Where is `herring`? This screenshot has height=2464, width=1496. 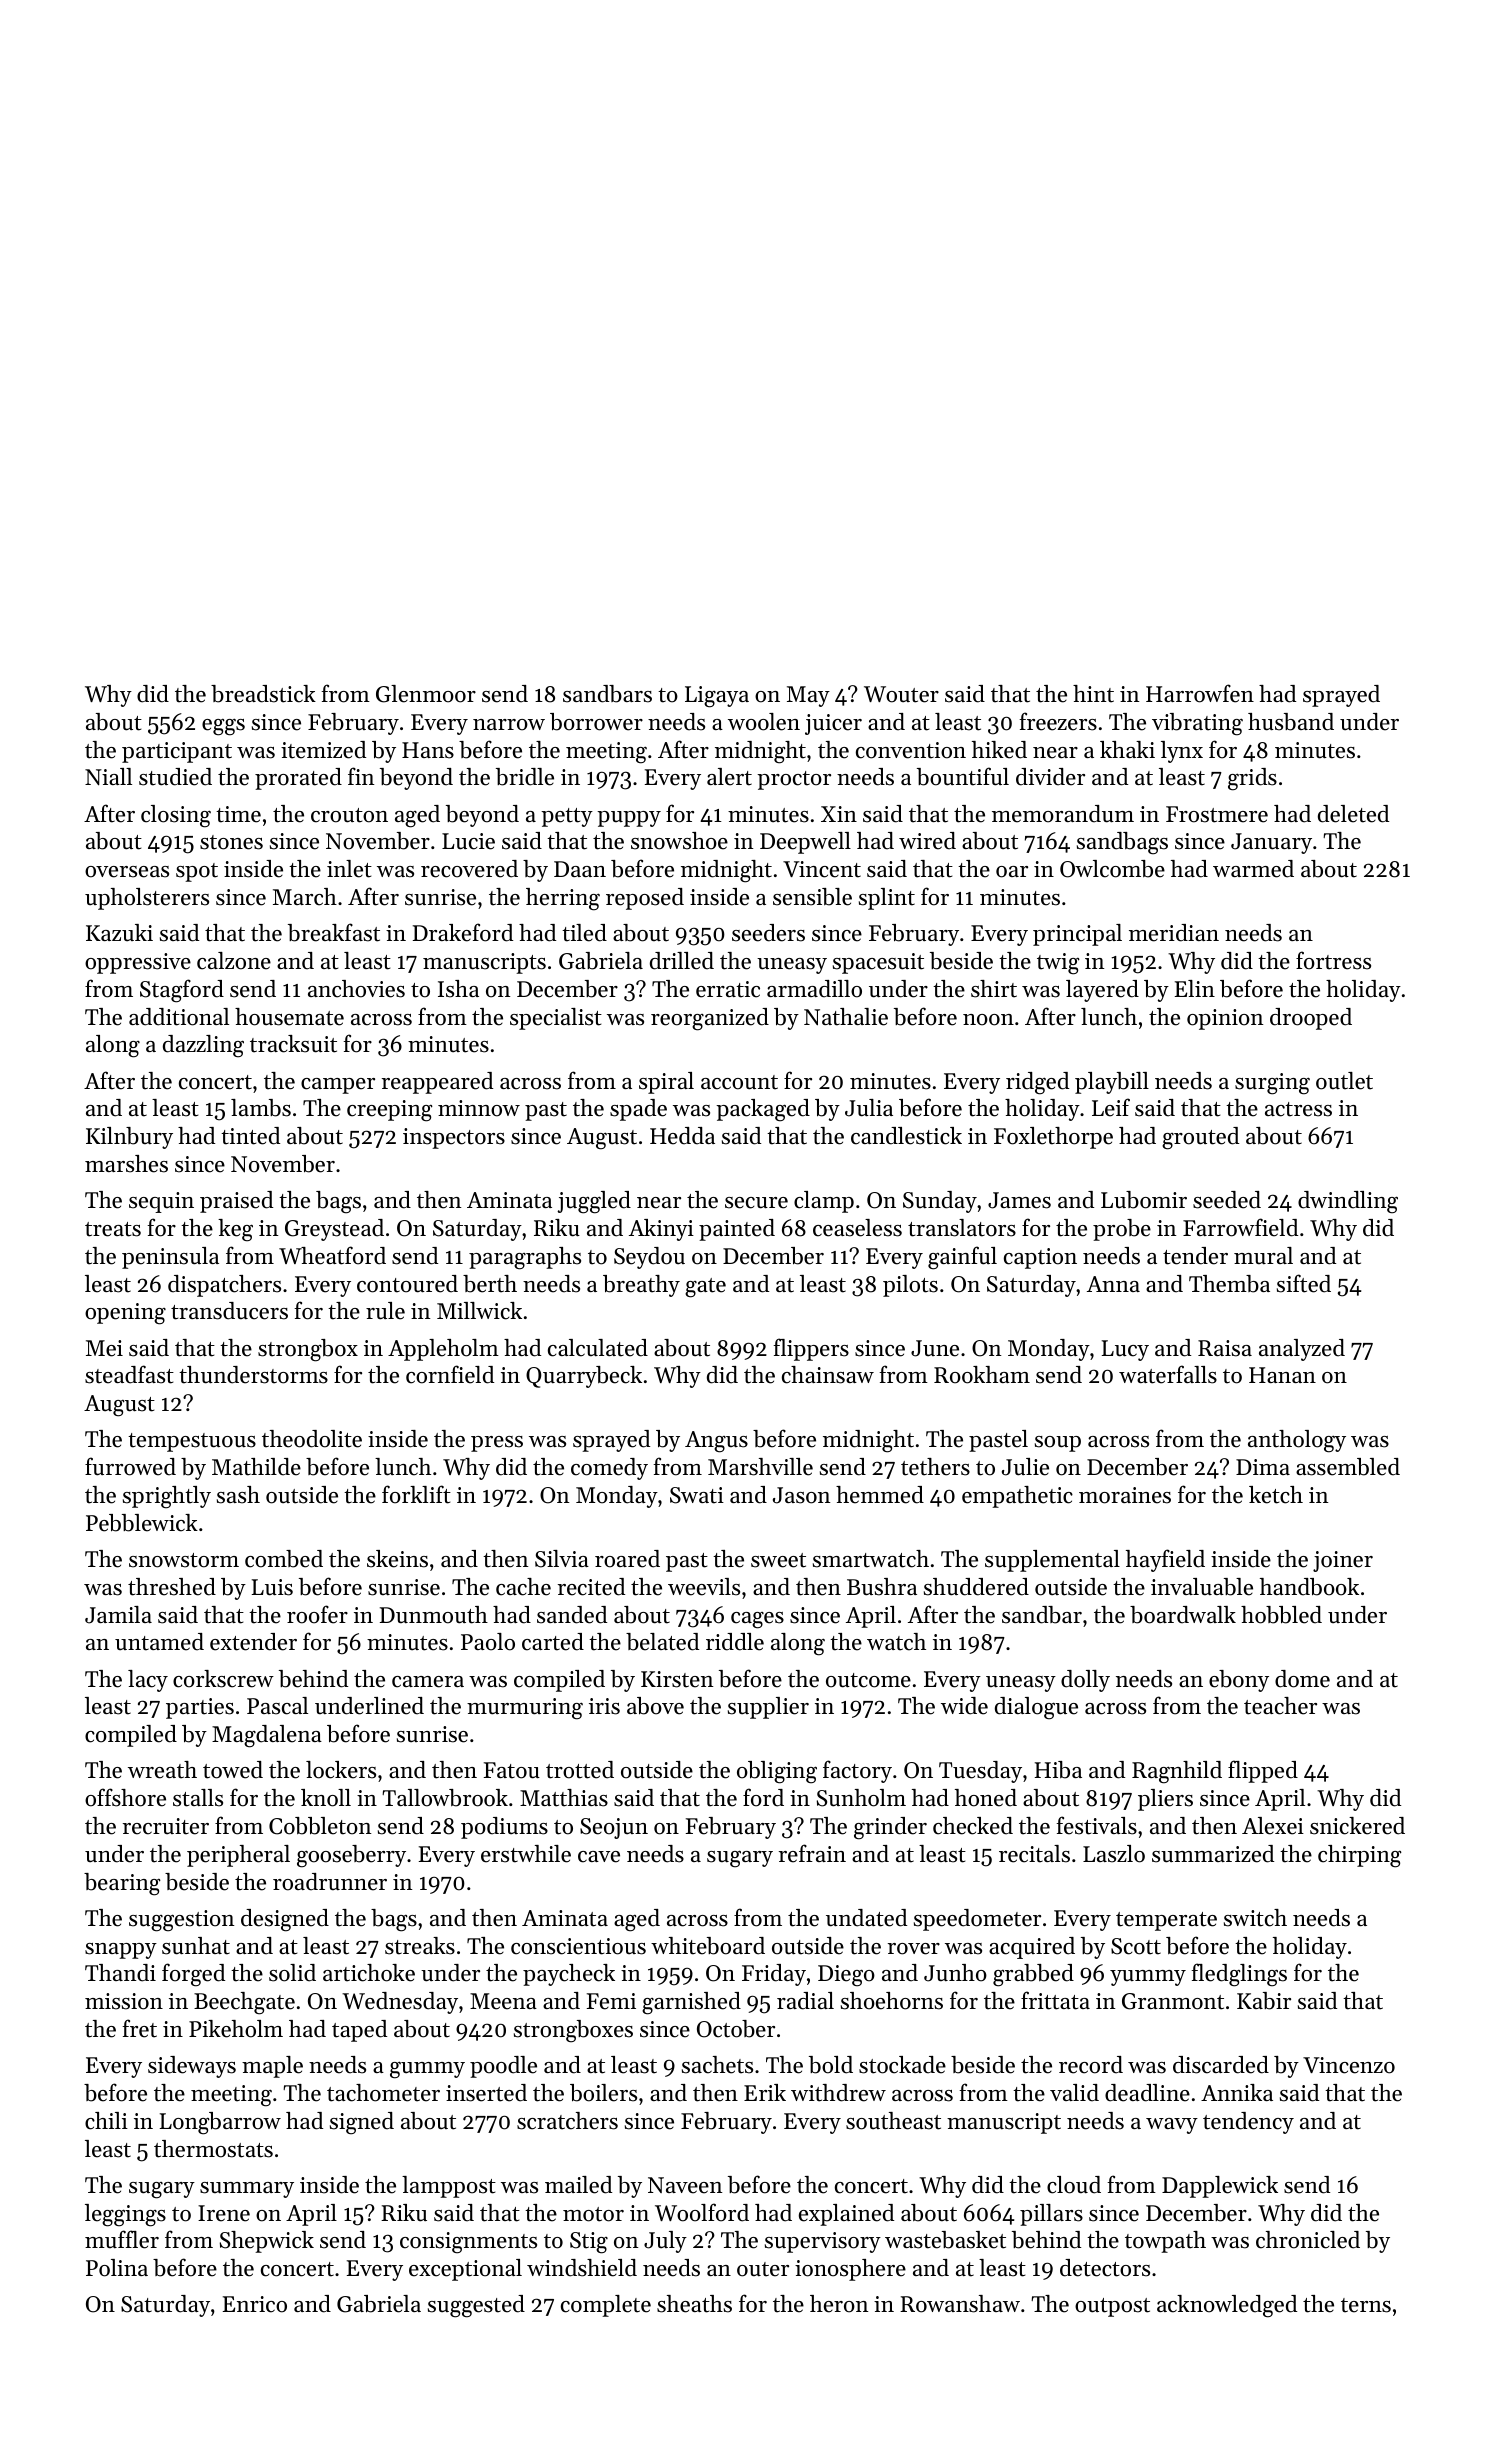
herring is located at coordinates (563, 899).
